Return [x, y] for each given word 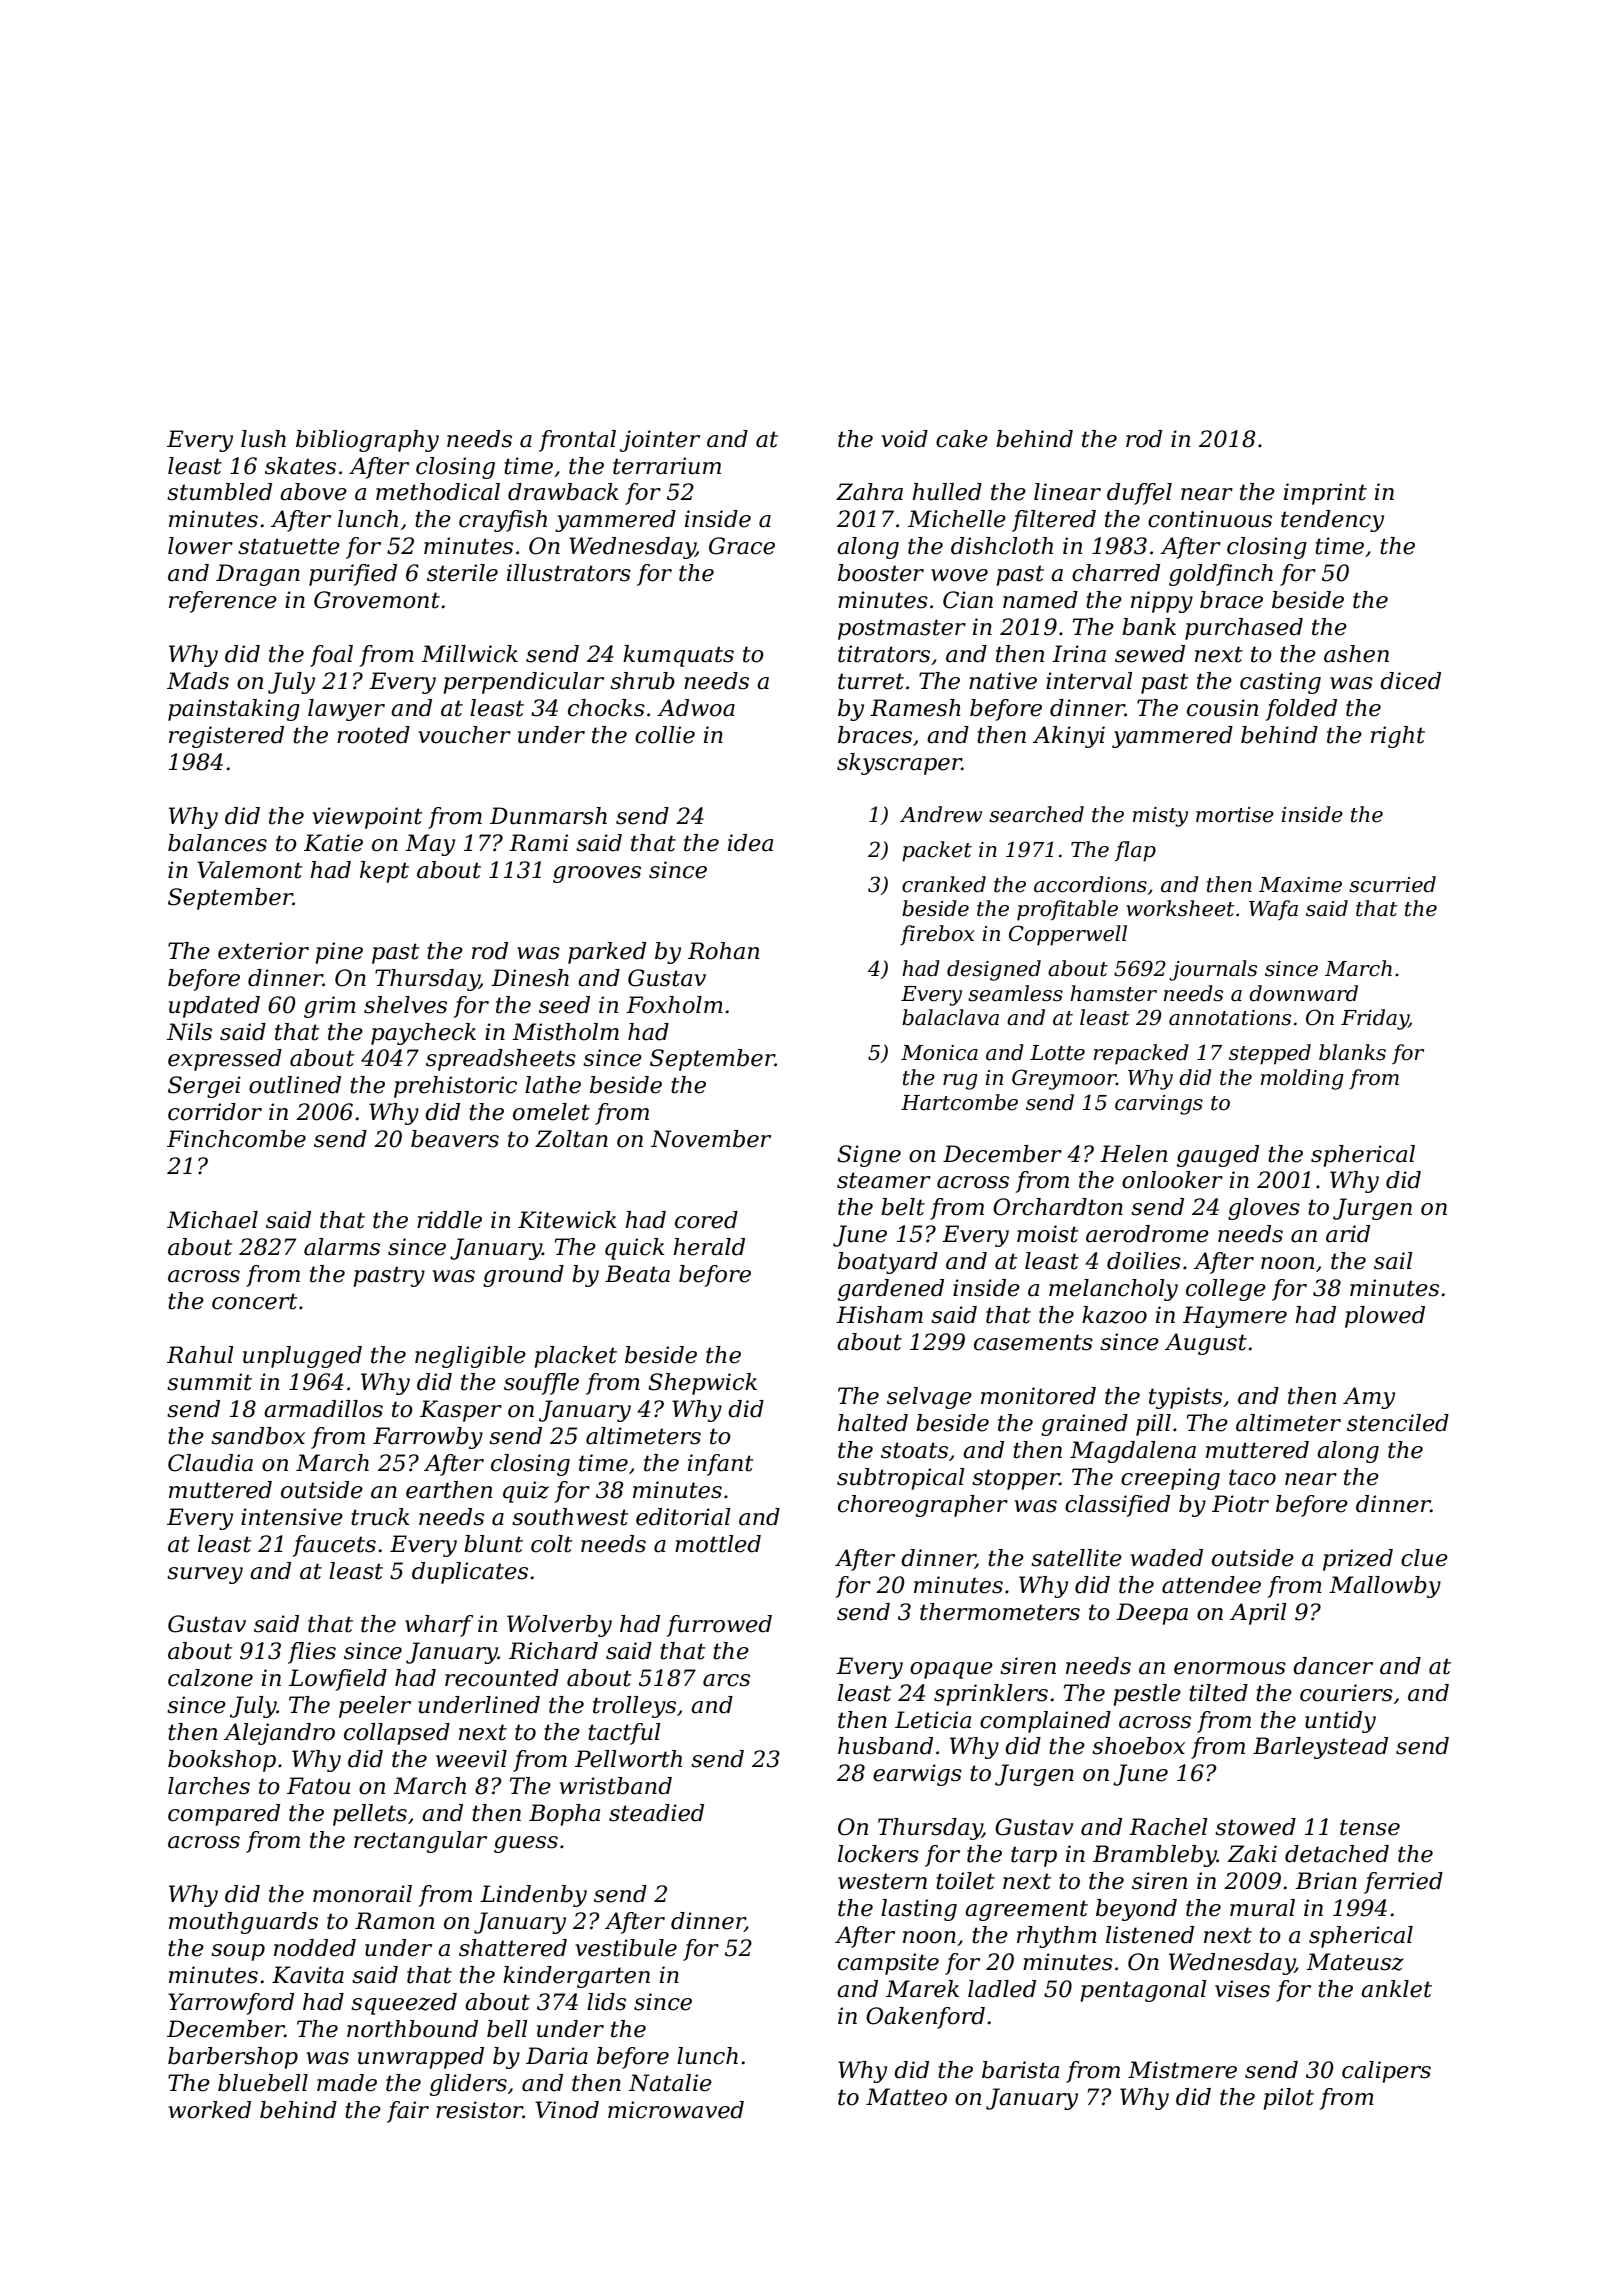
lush [263, 439]
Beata [637, 1274]
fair [408, 2112]
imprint [1325, 494]
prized [1358, 1560]
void [904, 439]
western [882, 1881]
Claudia [210, 1463]
